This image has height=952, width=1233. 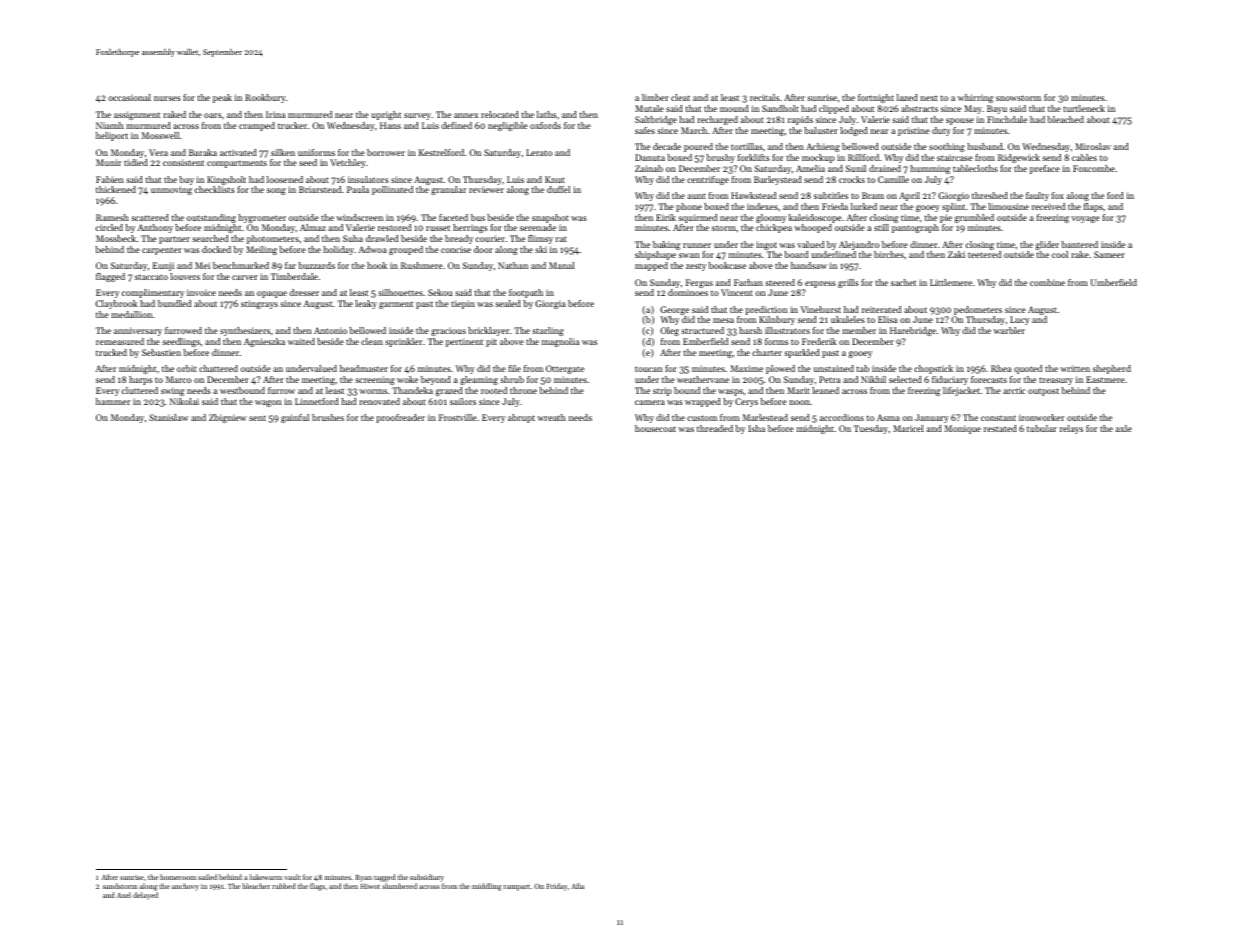 What do you see at coordinates (1071, 429) in the image?
I see `relays` at bounding box center [1071, 429].
